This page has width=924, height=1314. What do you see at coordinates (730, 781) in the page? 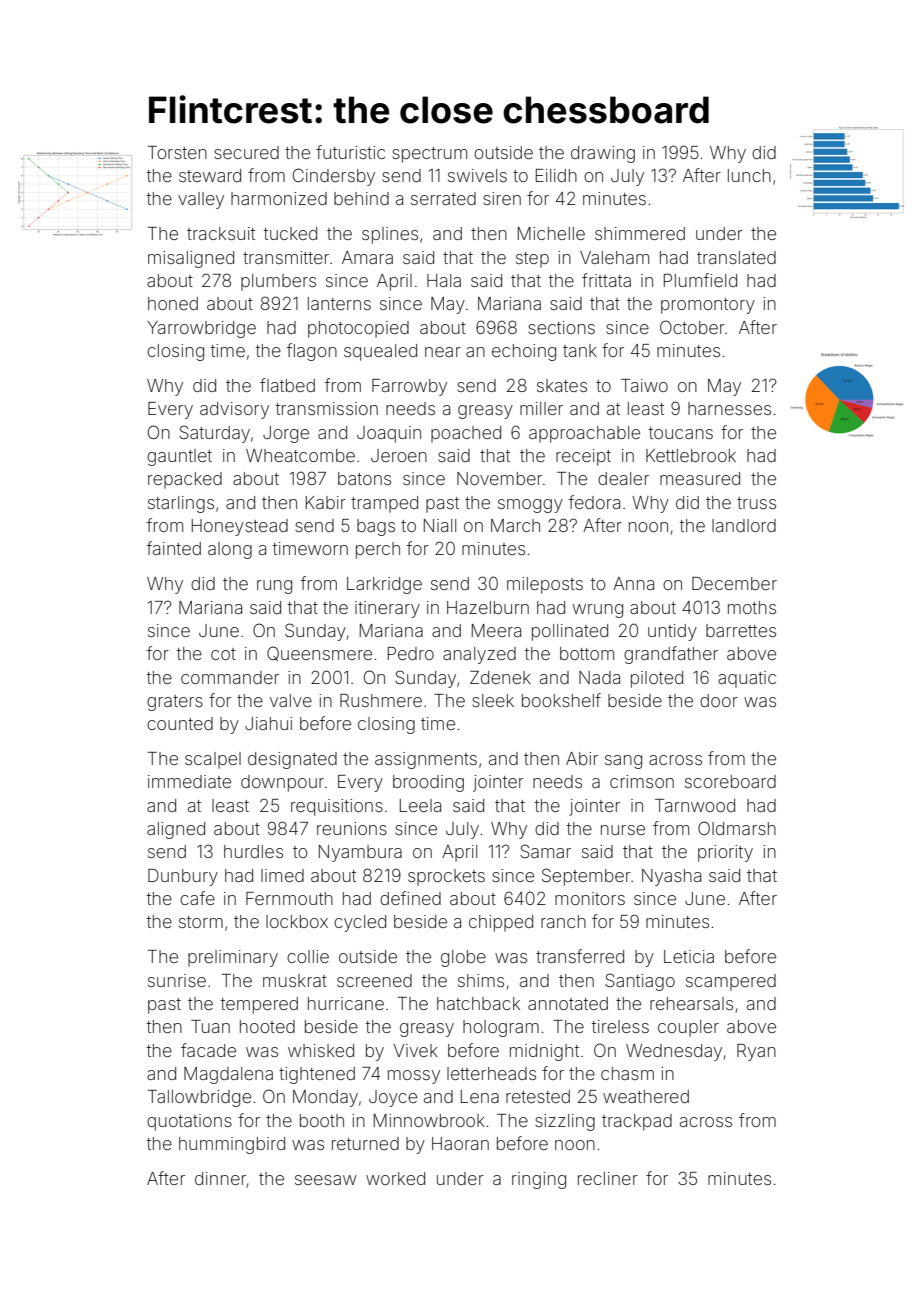
I see `scoreboard` at bounding box center [730, 781].
